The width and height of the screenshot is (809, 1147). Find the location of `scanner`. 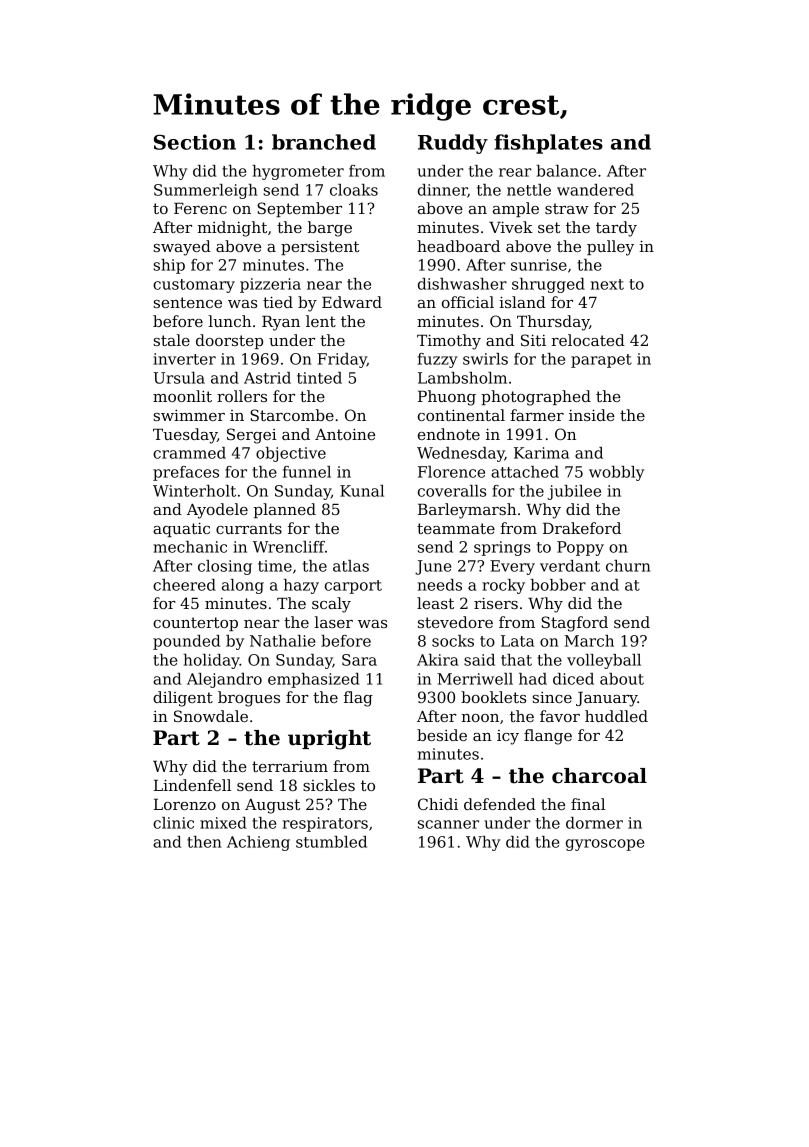

scanner is located at coordinates (448, 824).
